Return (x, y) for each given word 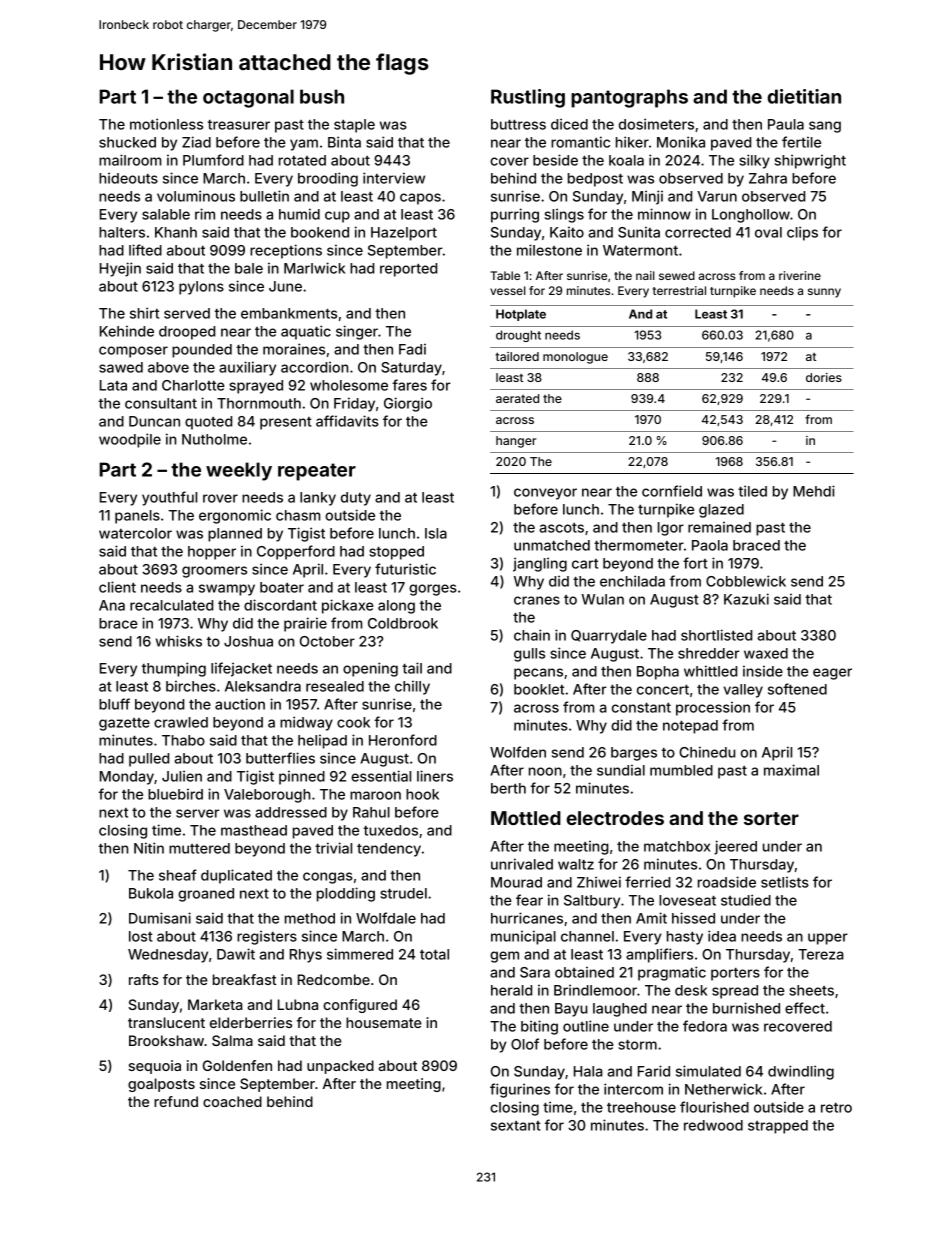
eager (832, 674)
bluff (114, 704)
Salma (232, 1040)
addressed (291, 812)
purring (515, 215)
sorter (771, 818)
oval (768, 232)
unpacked (340, 1067)
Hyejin (120, 269)
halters (122, 232)
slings (564, 215)
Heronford (403, 740)
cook (353, 722)
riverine (800, 275)
